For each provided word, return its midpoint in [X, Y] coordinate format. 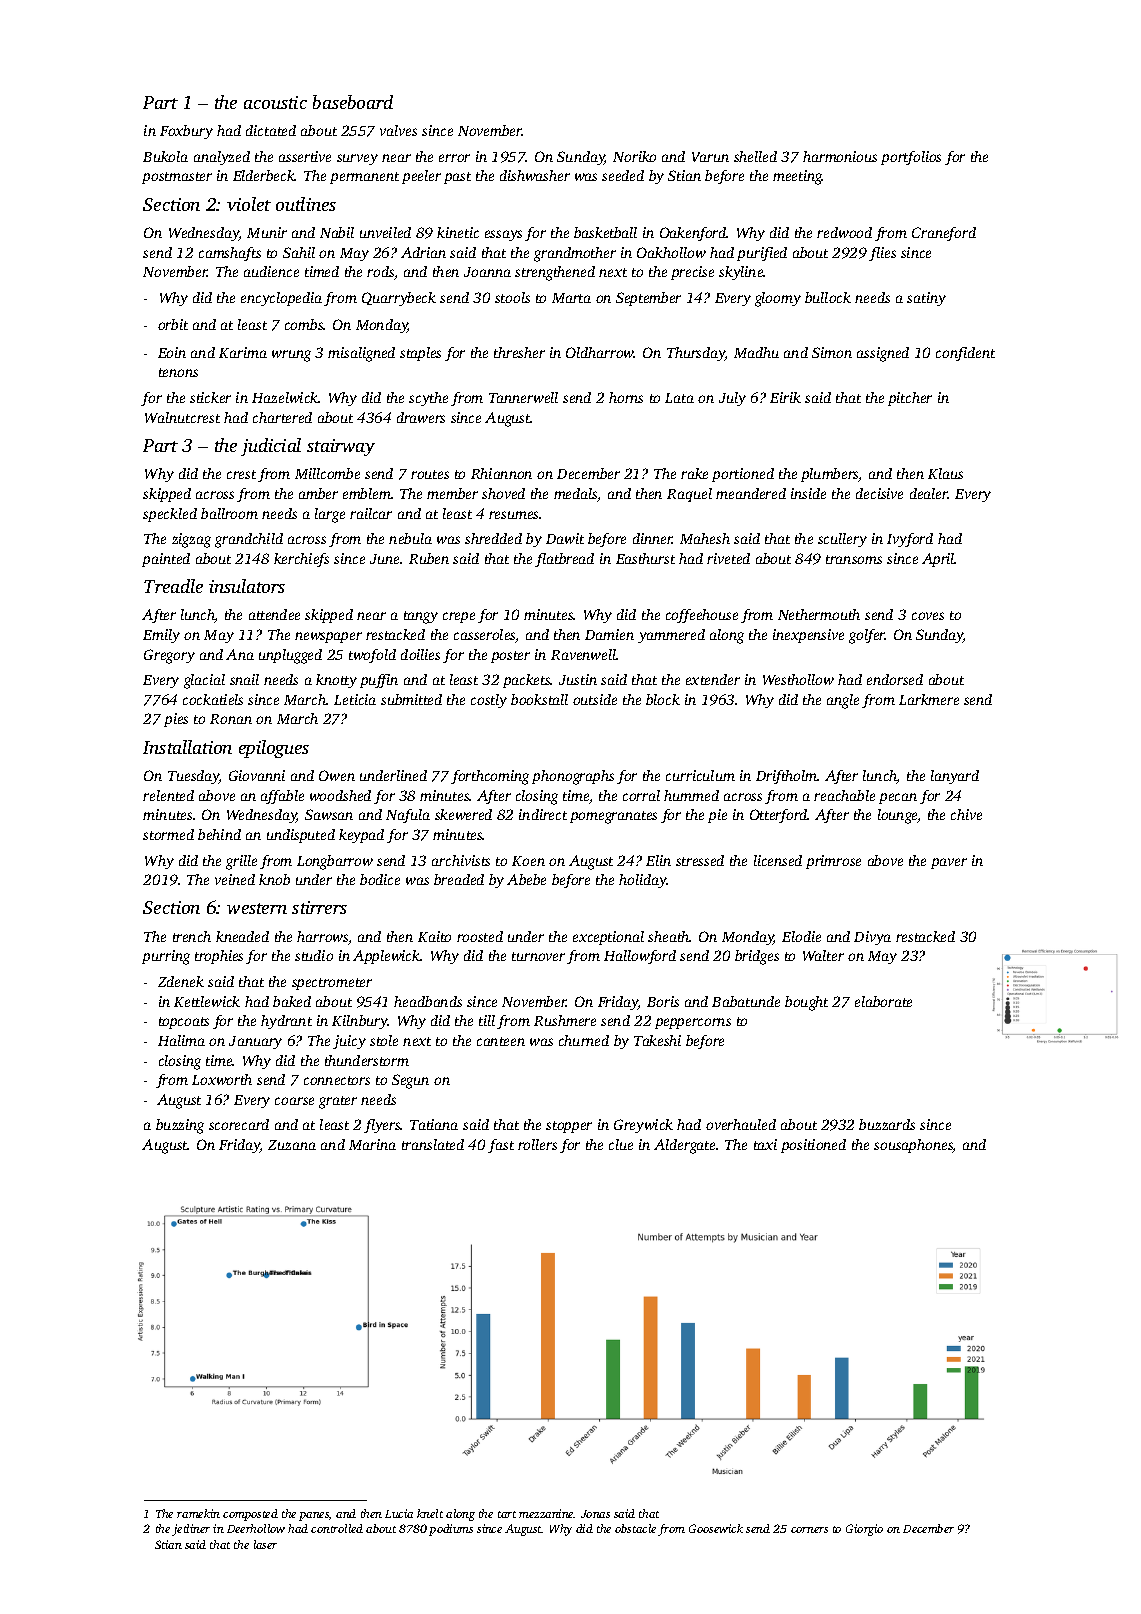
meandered [751, 493]
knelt [430, 1513]
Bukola [165, 156]
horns [626, 397]
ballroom [229, 513]
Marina [372, 1144]
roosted [480, 936]
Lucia [399, 1513]
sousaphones [913, 1146]
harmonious [840, 156]
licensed [778, 860]
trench [192, 936]
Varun [710, 157]
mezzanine [546, 1513]
